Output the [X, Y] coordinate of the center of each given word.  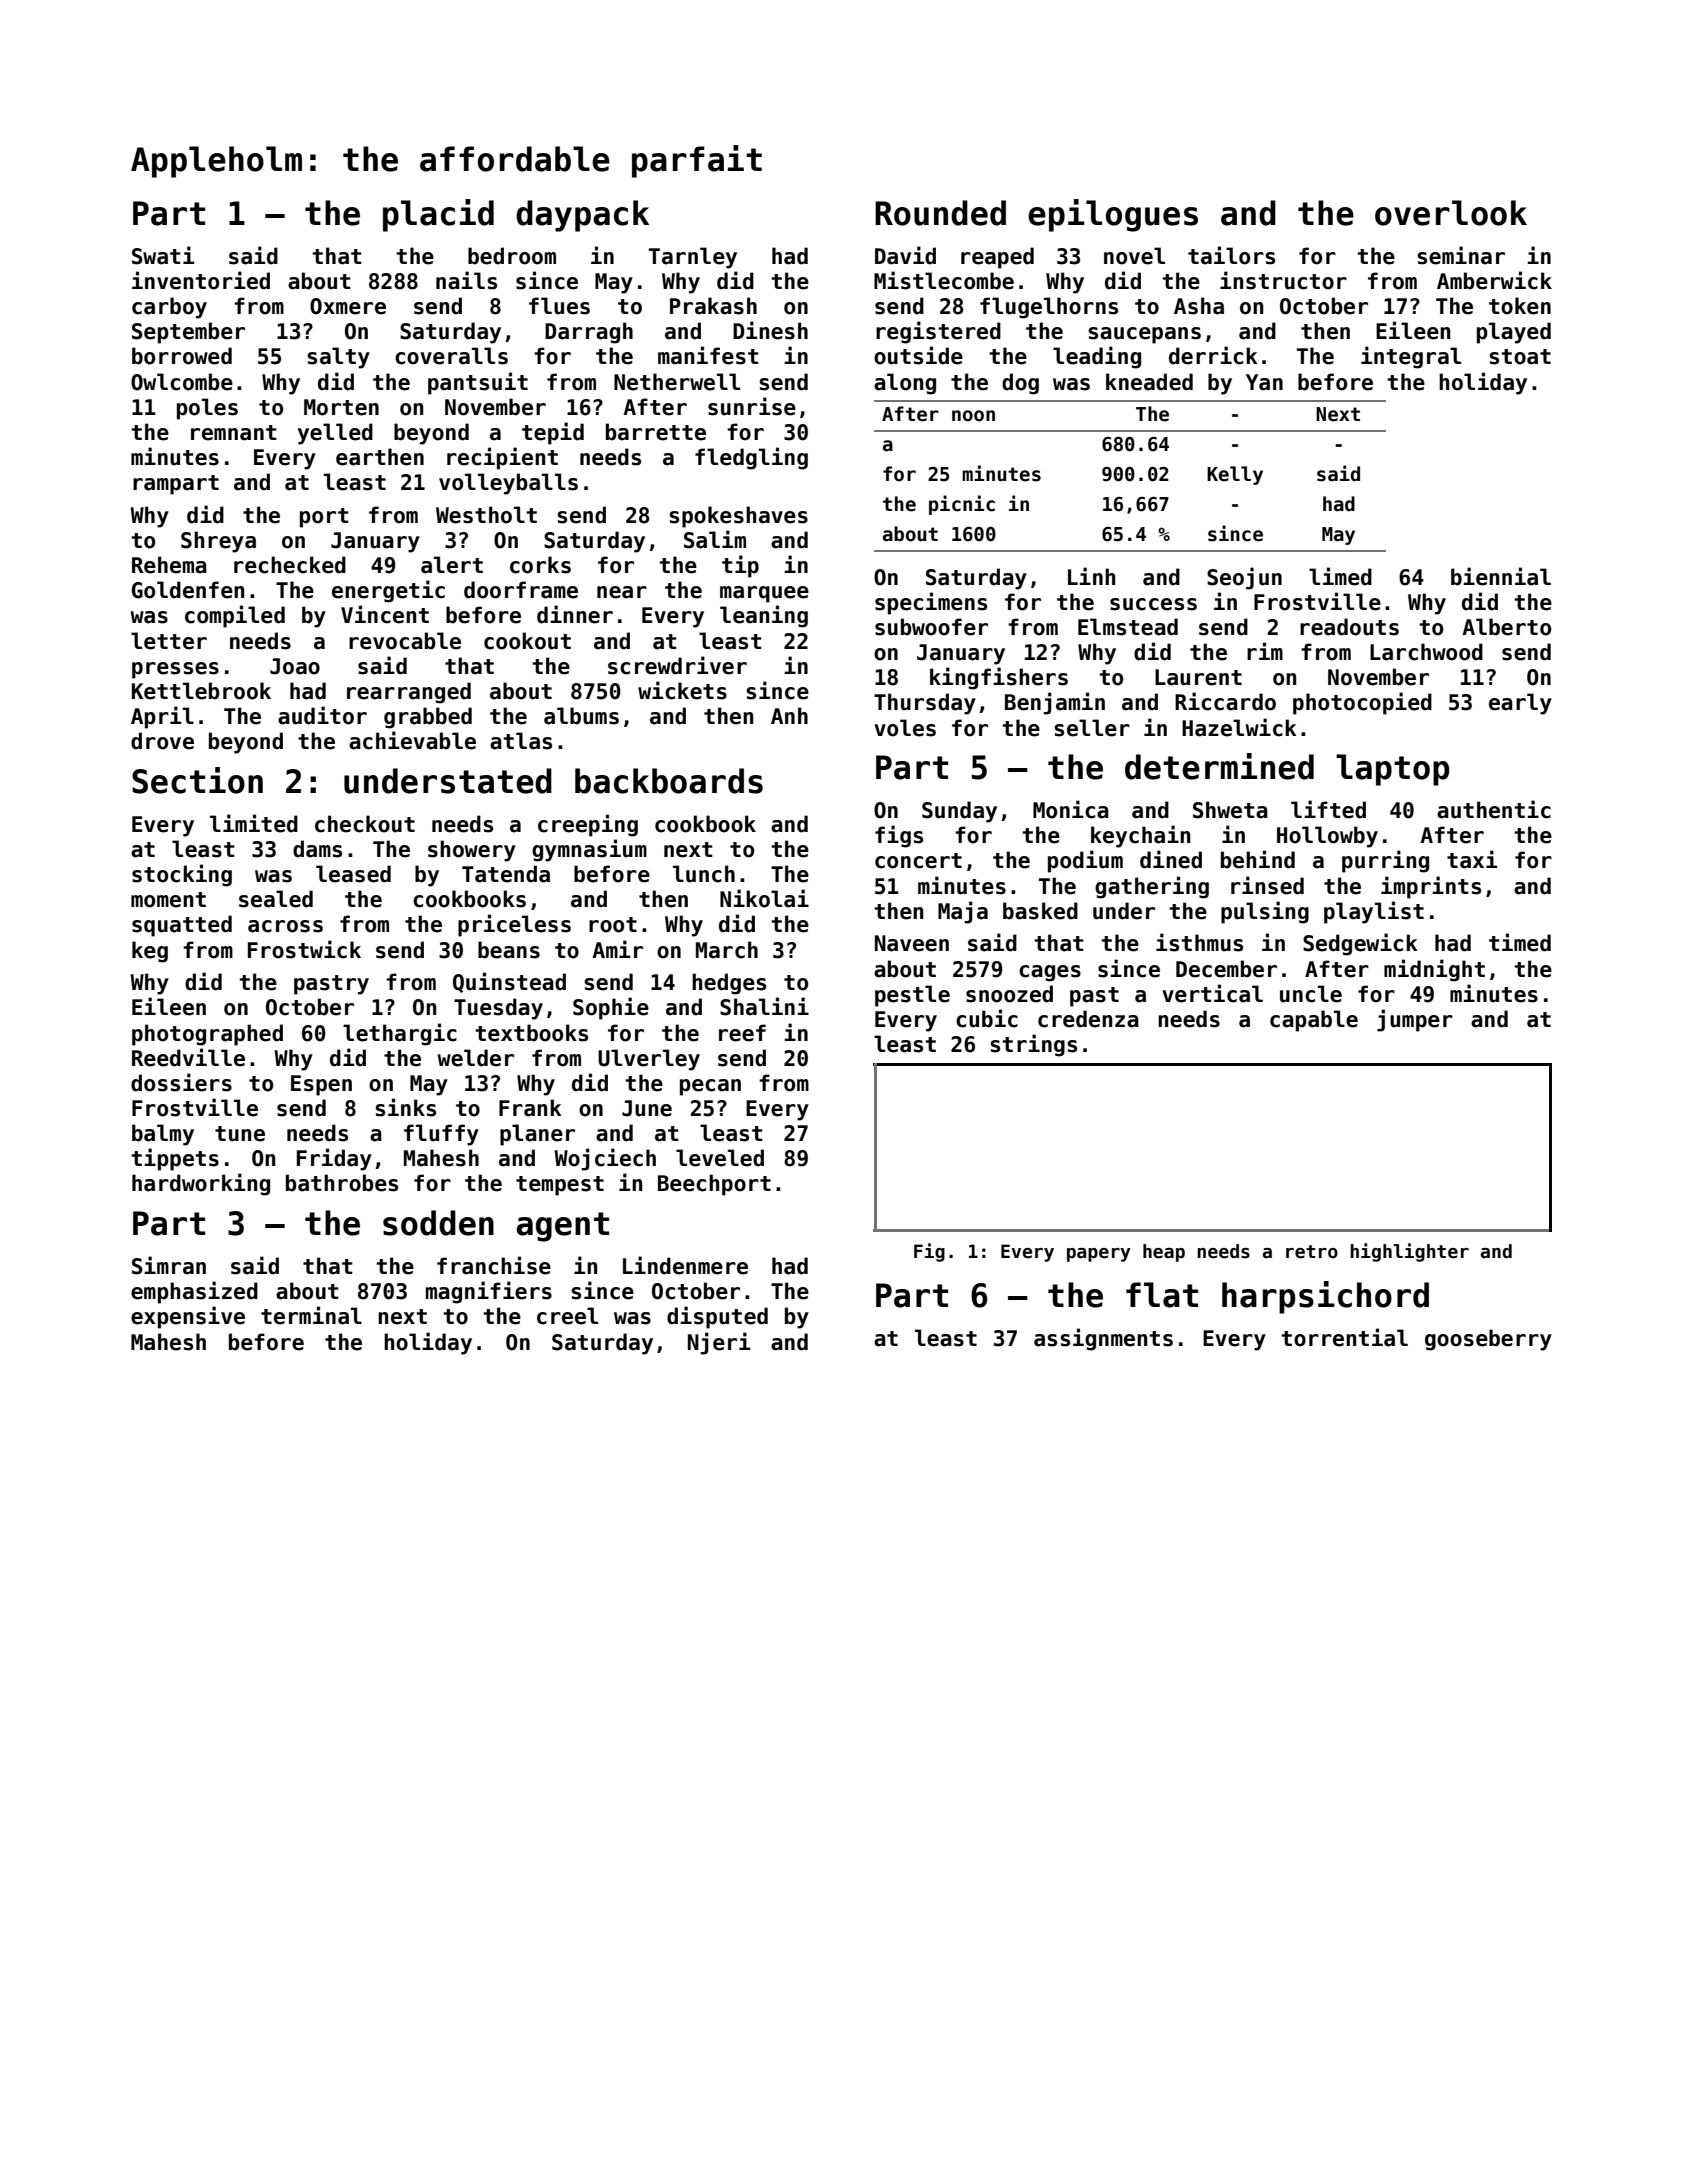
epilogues [1113, 215]
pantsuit [478, 383]
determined [1219, 766]
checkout [365, 824]
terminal [311, 1315]
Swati [163, 255]
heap [1164, 1253]
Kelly [1235, 475]
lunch [704, 874]
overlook [1451, 213]
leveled [720, 1158]
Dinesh [770, 330]
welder [476, 1058]
